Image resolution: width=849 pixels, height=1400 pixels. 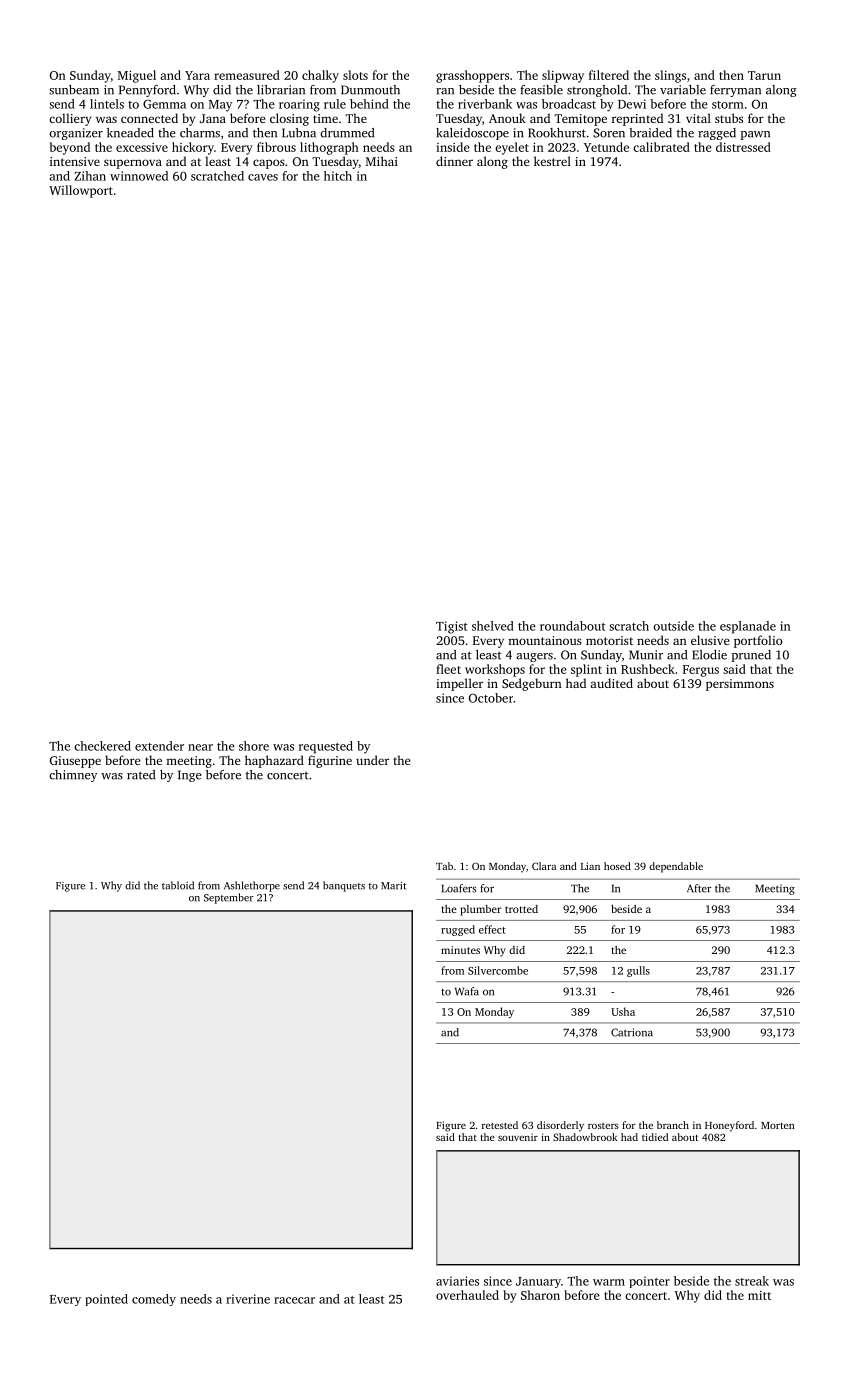 I want to click on pointed, so click(x=107, y=1300).
